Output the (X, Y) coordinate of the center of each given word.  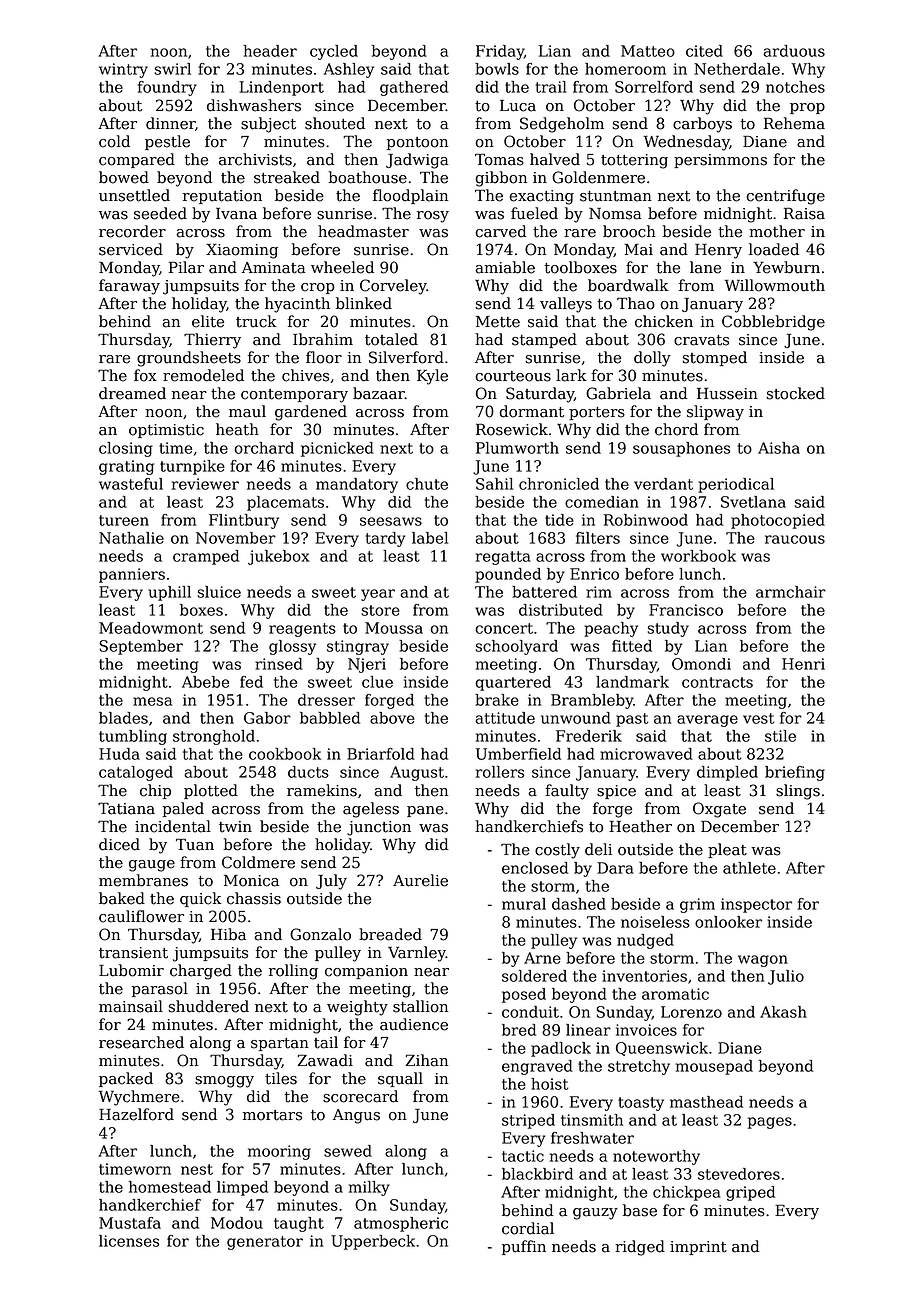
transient (133, 953)
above (392, 718)
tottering (634, 161)
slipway (715, 413)
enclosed (535, 868)
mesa (152, 701)
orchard (264, 448)
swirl (173, 69)
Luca (518, 106)
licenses (129, 1241)
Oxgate (719, 810)
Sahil (494, 484)
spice (616, 792)
